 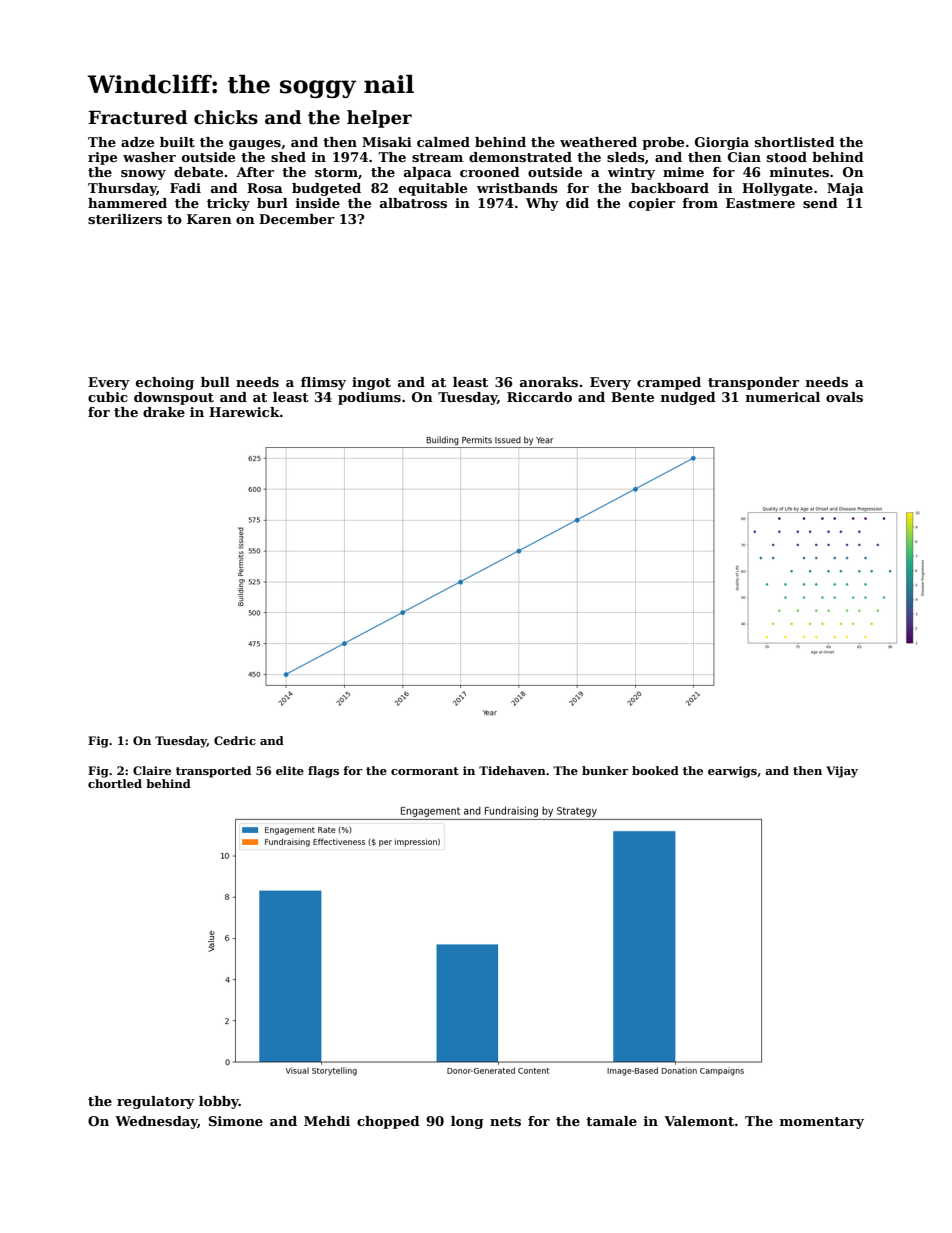 What do you see at coordinates (102, 158) in the image?
I see `ripe` at bounding box center [102, 158].
